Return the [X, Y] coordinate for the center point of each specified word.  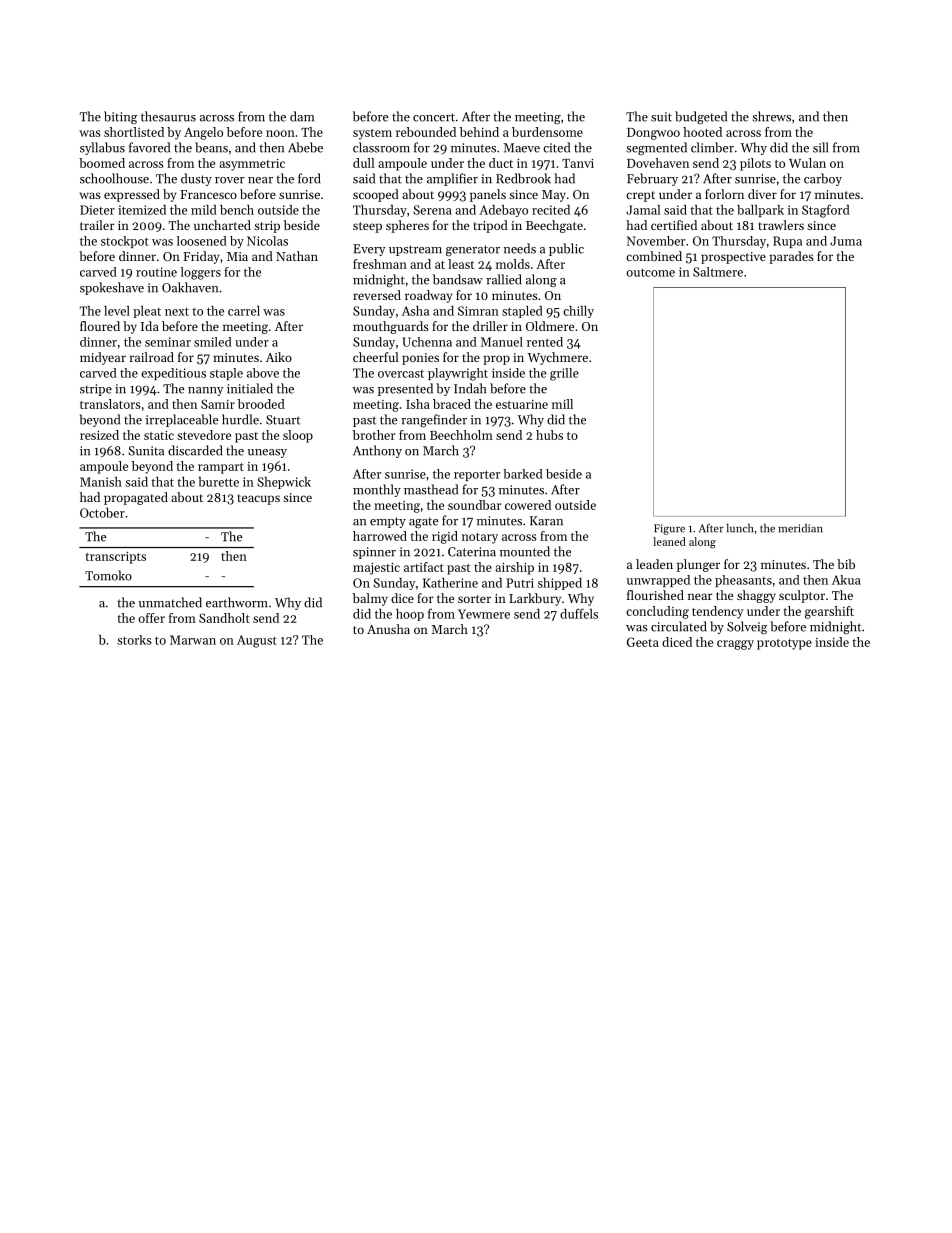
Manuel [502, 342]
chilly [578, 311]
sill [820, 147]
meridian [800, 528]
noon [280, 133]
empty [388, 522]
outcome [651, 272]
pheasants [743, 581]
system [372, 134]
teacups [259, 499]
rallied [504, 279]
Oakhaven [190, 287]
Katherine [450, 583]
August [257, 641]
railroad [152, 357]
